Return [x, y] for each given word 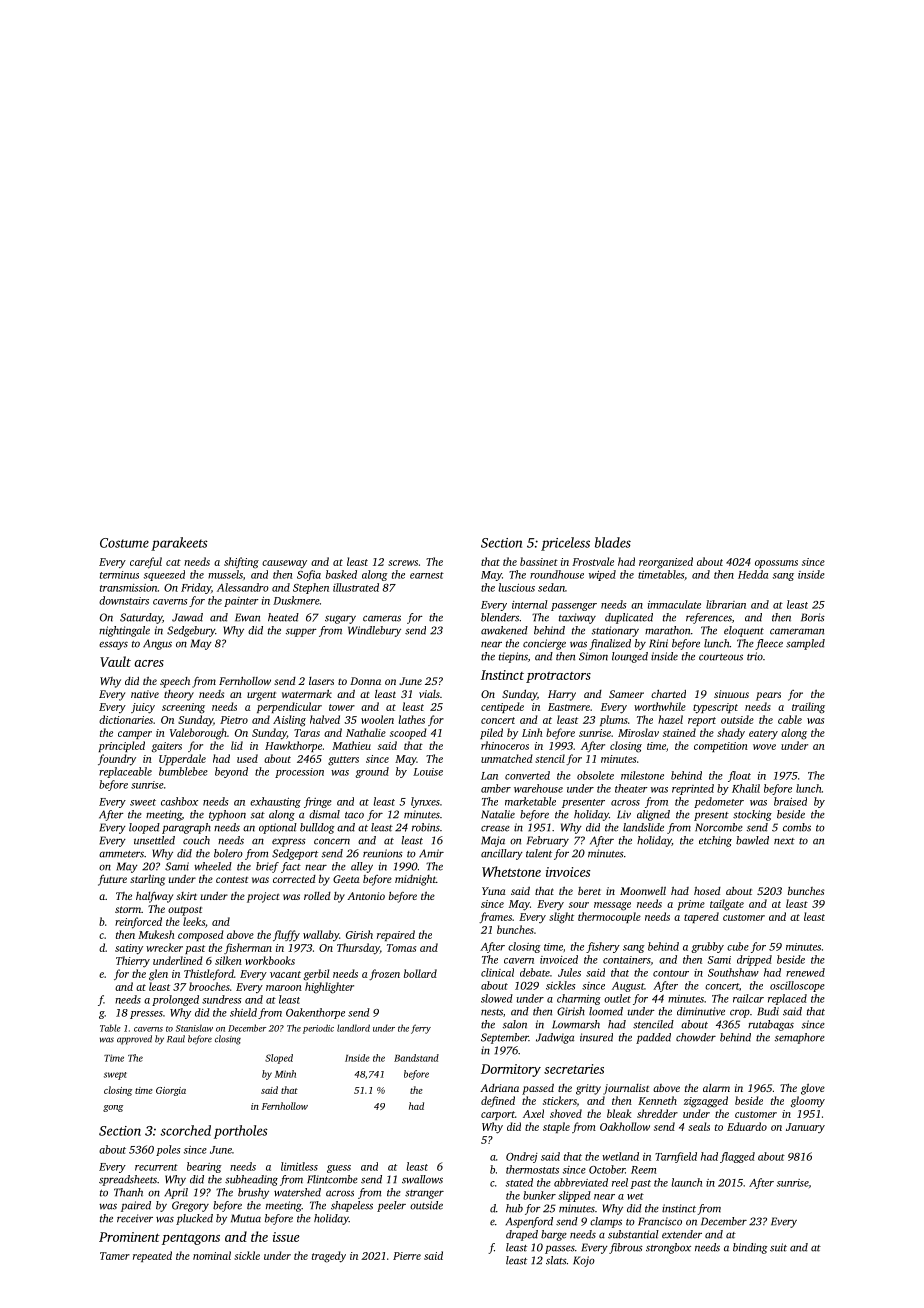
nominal [212, 1255]
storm [128, 909]
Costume [124, 543]
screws [403, 563]
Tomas [401, 948]
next [784, 841]
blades [613, 542]
